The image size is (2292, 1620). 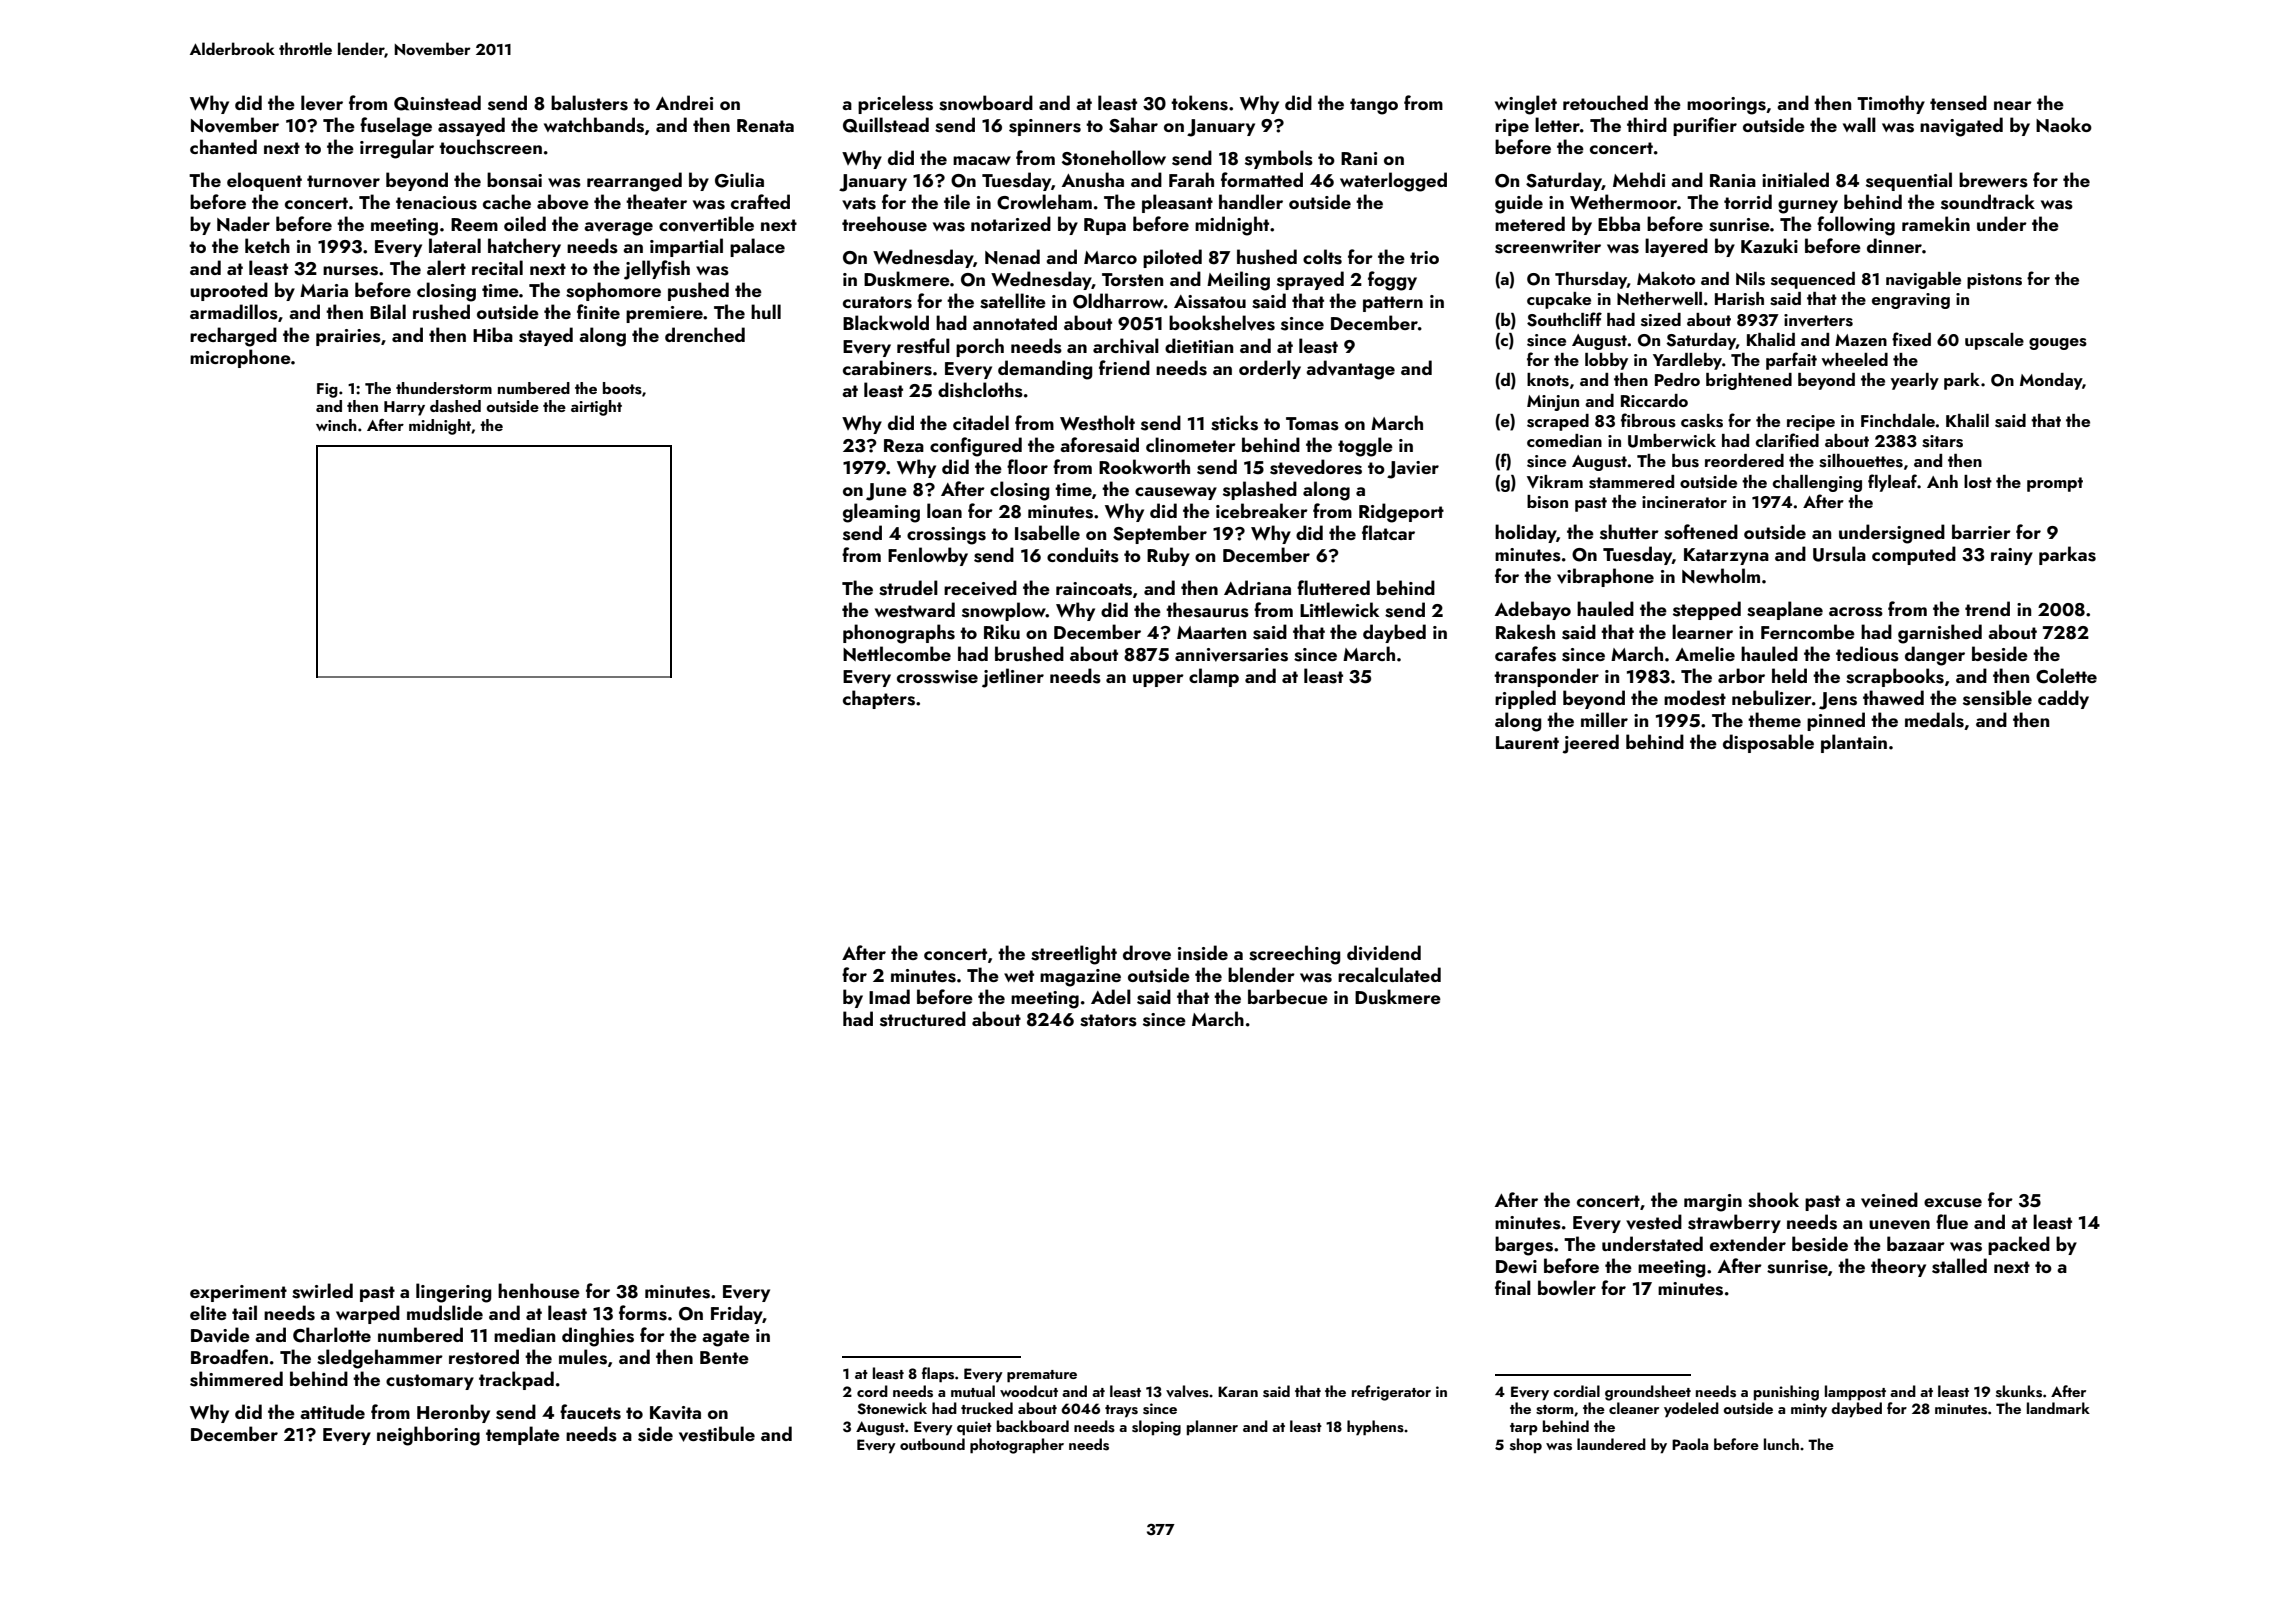 I want to click on Imad, so click(x=889, y=996).
